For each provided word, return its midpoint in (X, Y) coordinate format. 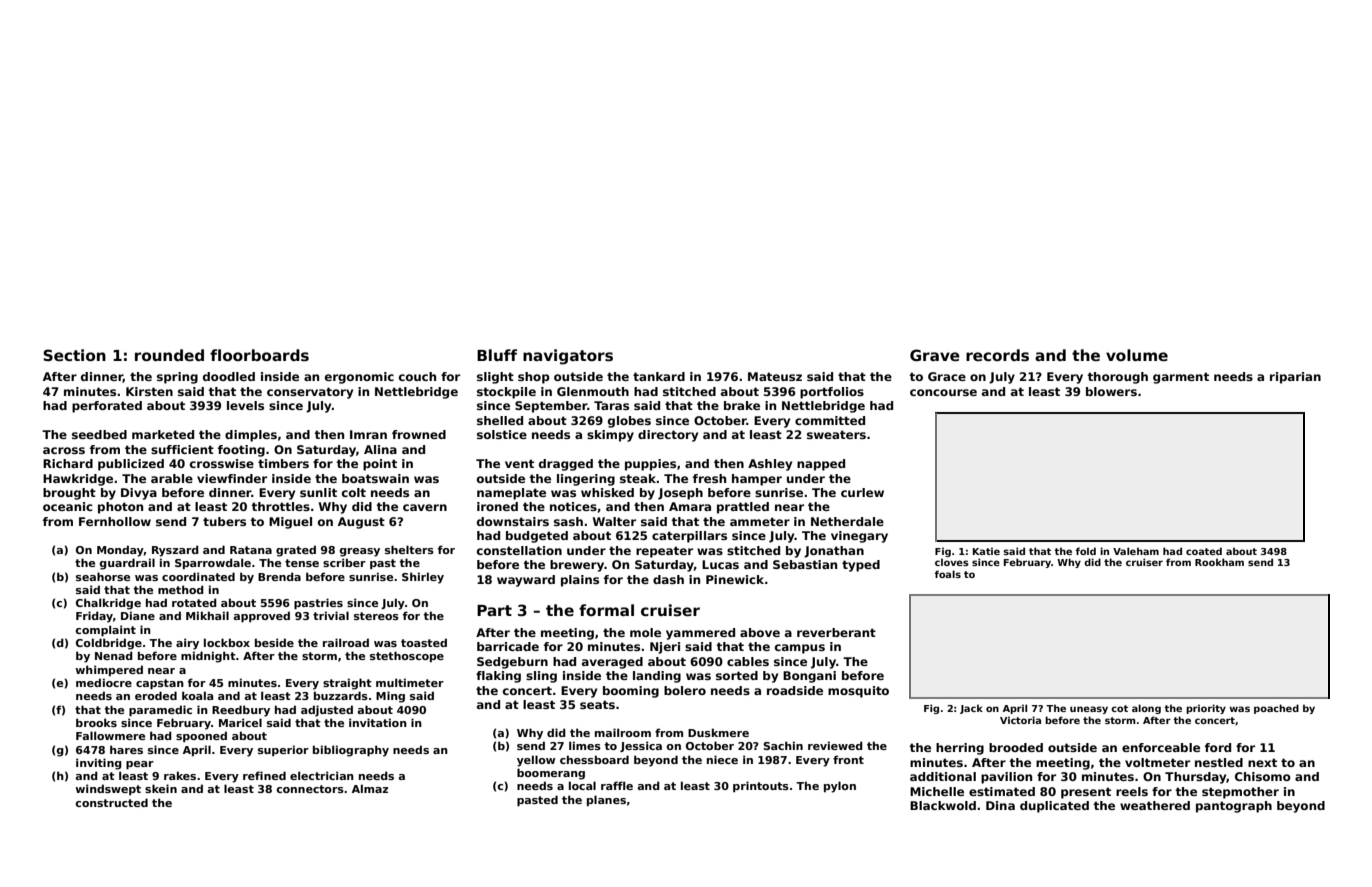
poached (1276, 709)
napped (821, 465)
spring (177, 378)
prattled (743, 508)
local (582, 785)
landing (657, 677)
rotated (194, 602)
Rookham (1219, 562)
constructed (111, 802)
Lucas (720, 564)
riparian (1295, 378)
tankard (659, 376)
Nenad (114, 655)
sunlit (318, 492)
